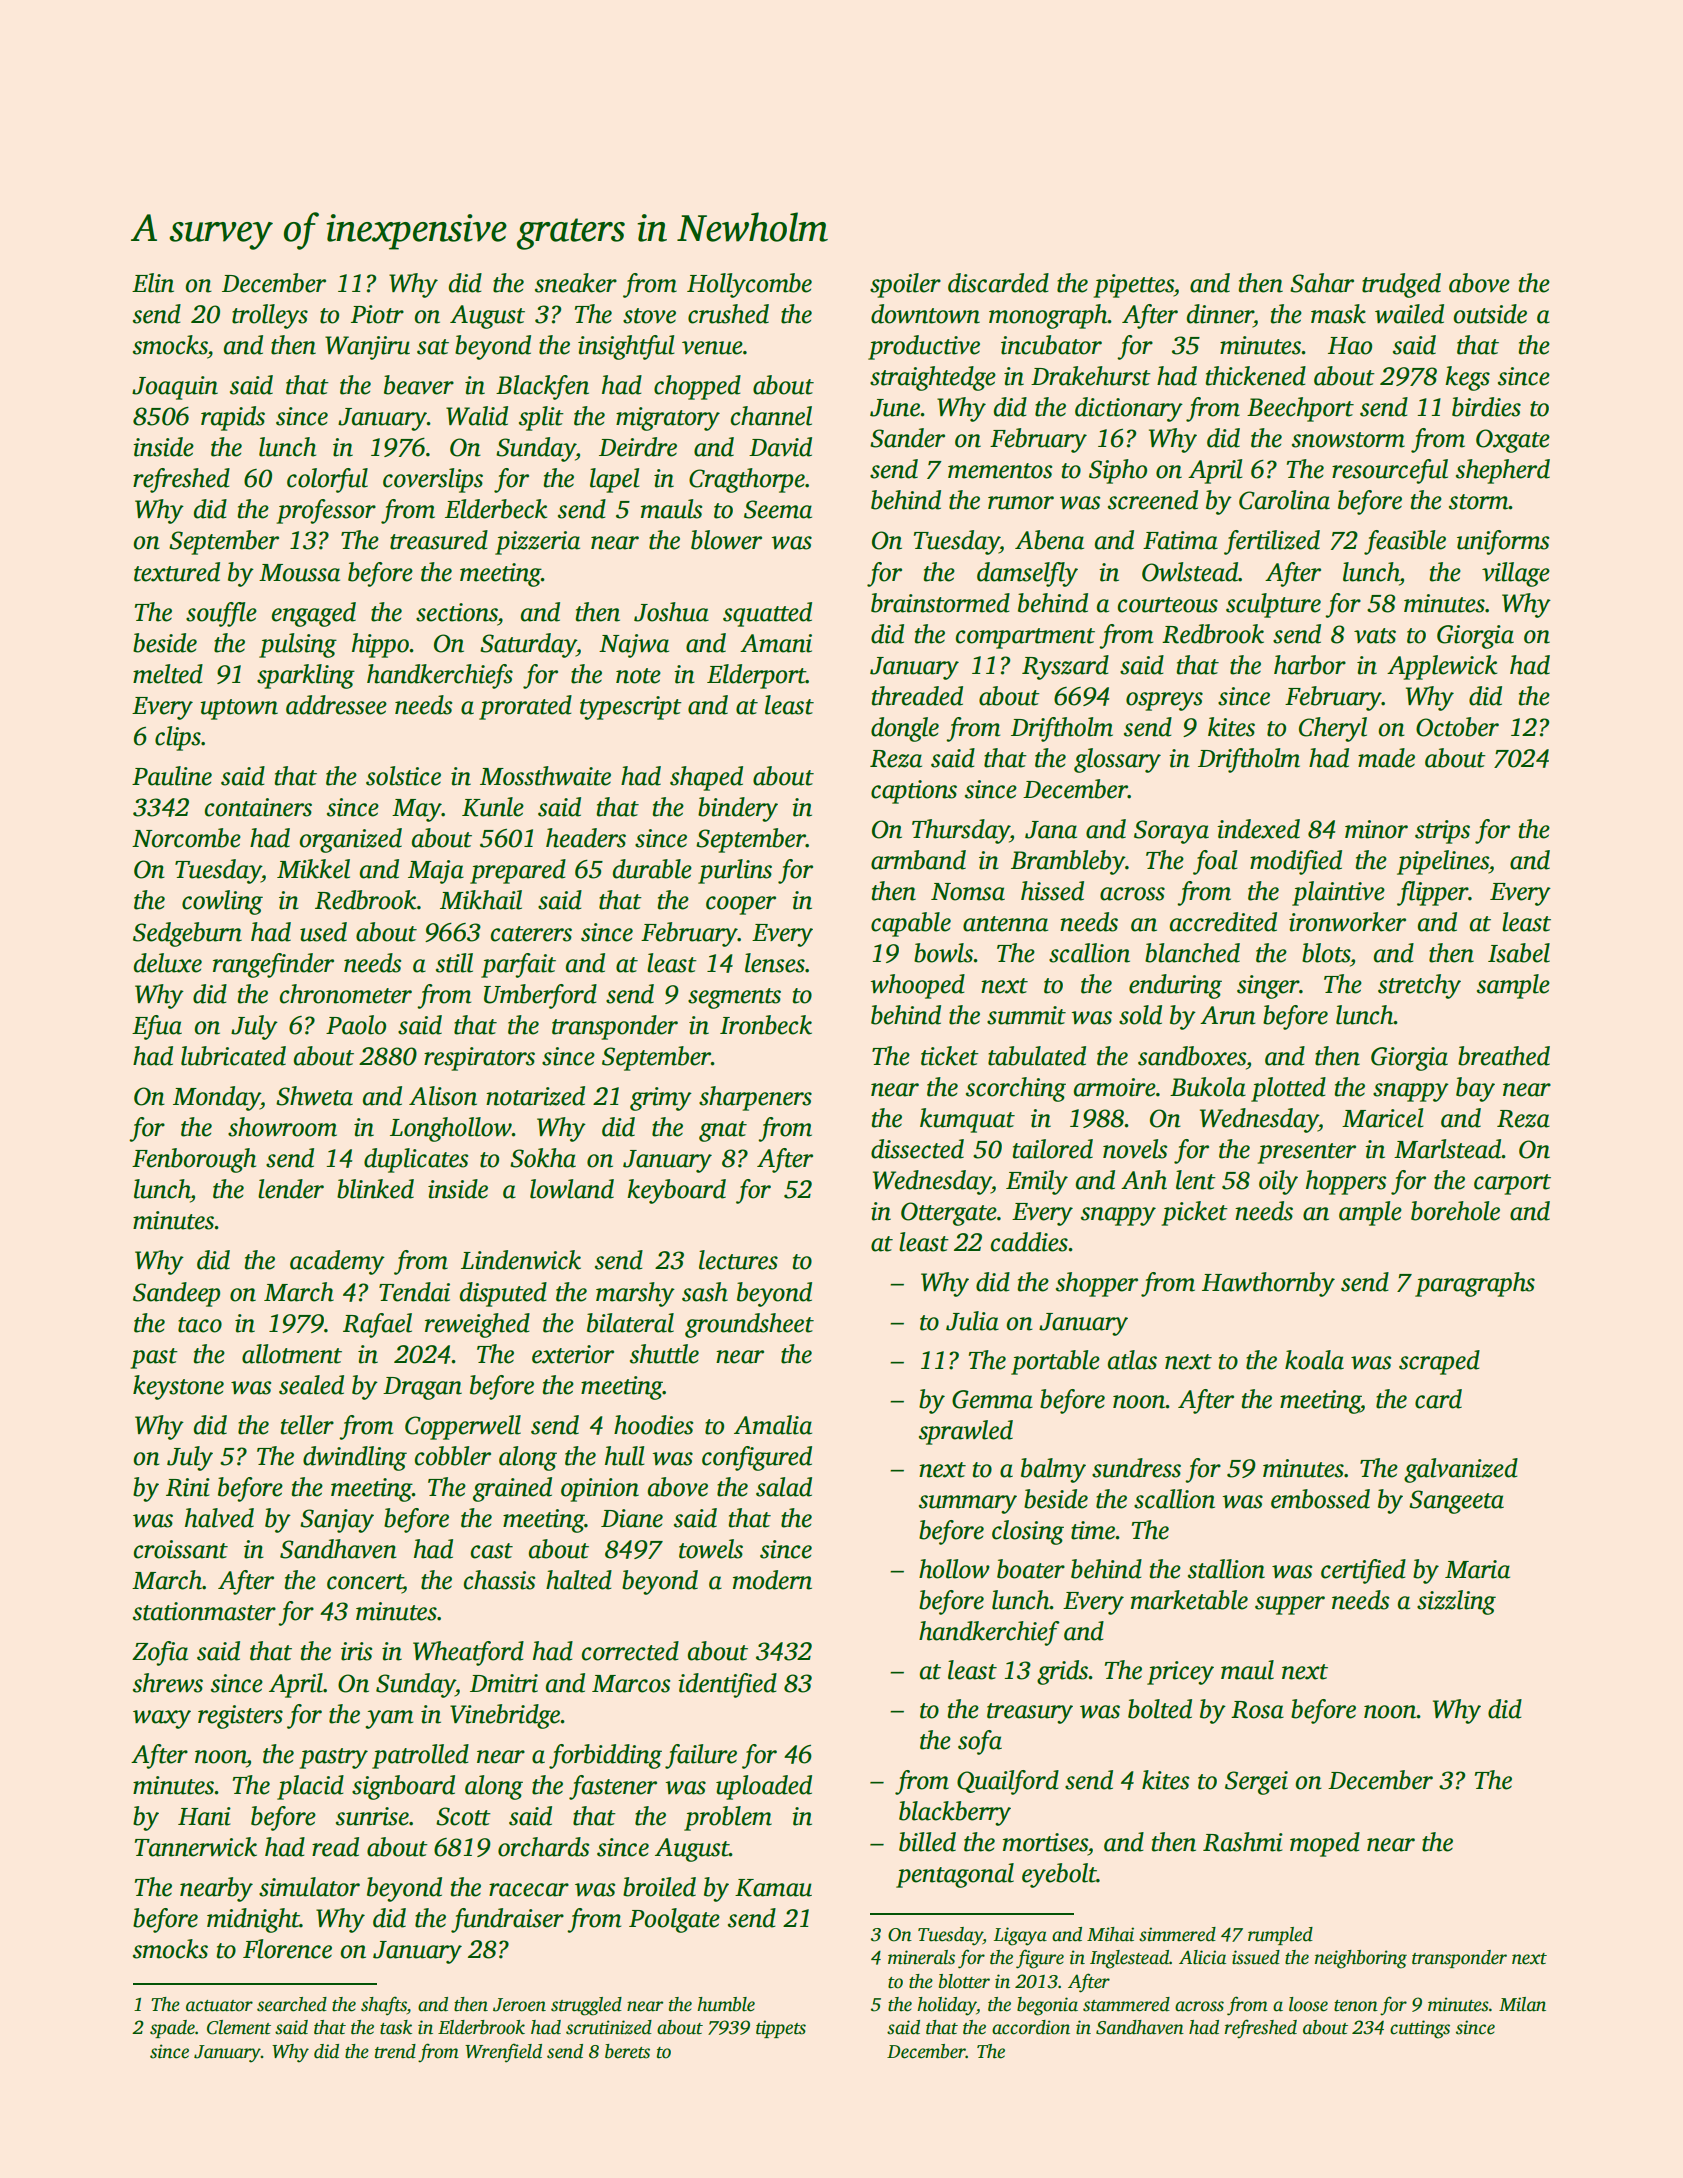 The width and height of the page is (1683, 2178). I want to click on lent, so click(1196, 1180).
